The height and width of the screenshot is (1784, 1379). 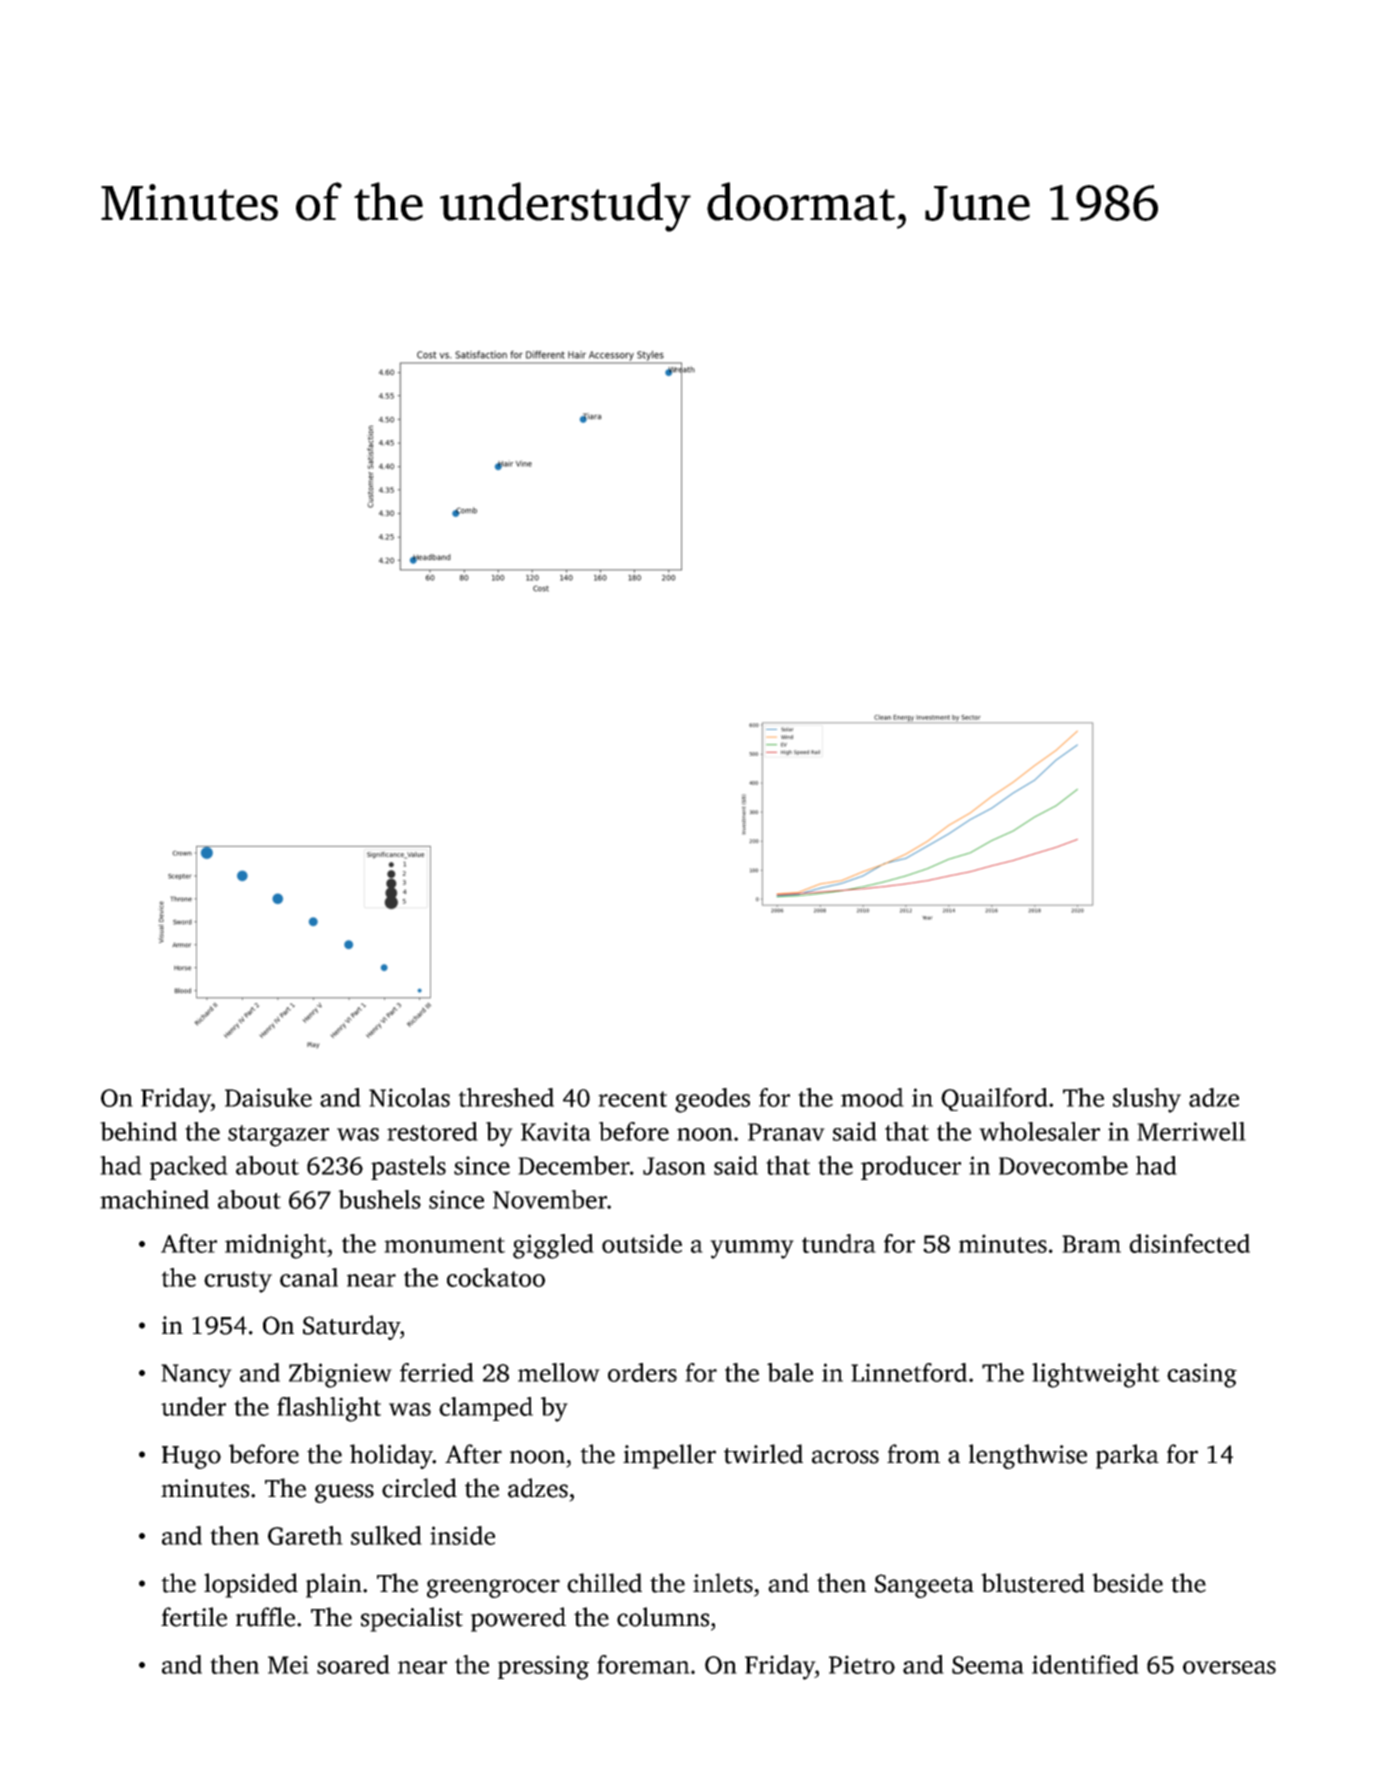 I want to click on Mei, so click(x=288, y=1664).
